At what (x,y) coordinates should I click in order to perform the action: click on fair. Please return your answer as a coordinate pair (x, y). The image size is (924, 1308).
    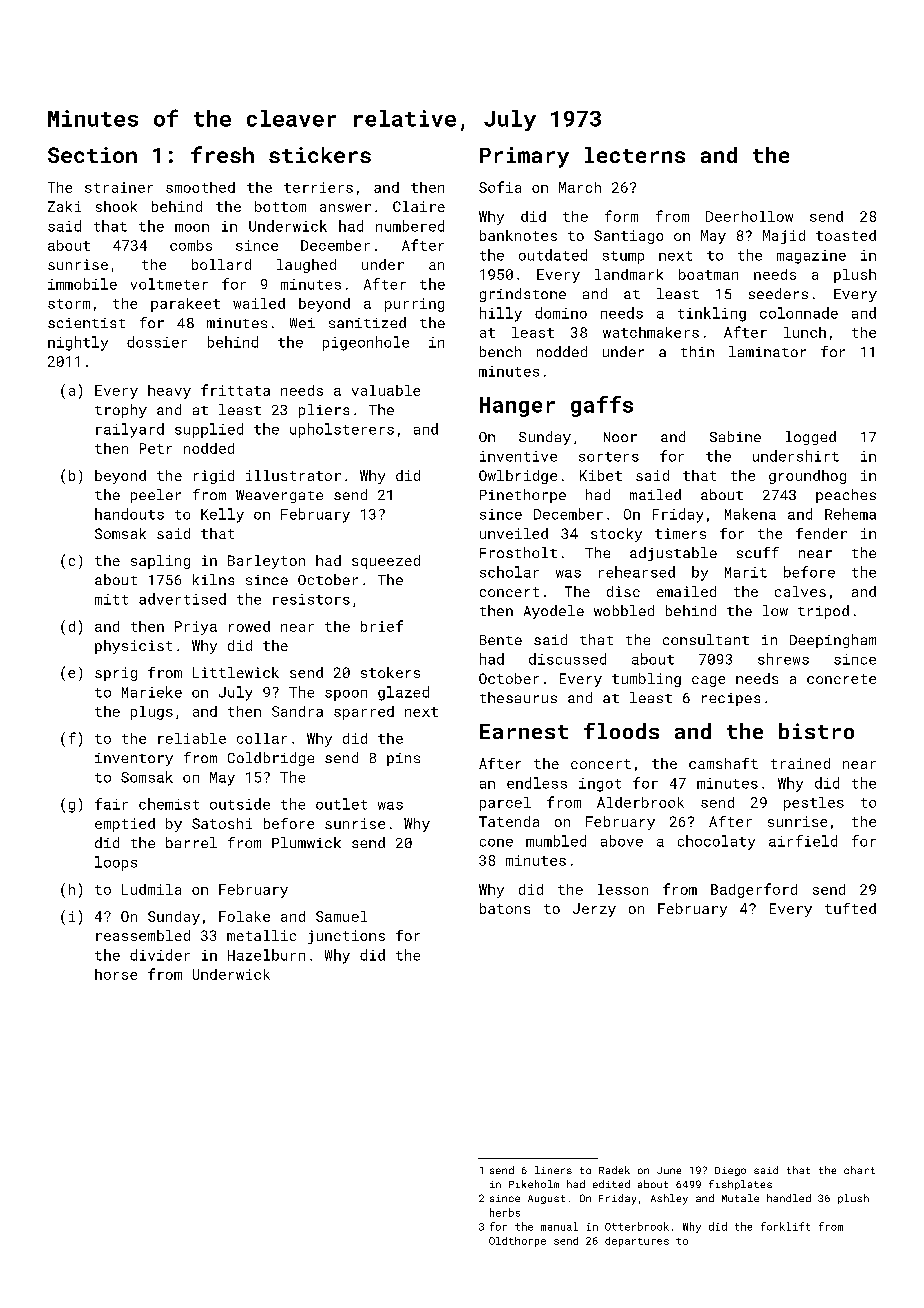
    Looking at the image, I should click on (111, 804).
